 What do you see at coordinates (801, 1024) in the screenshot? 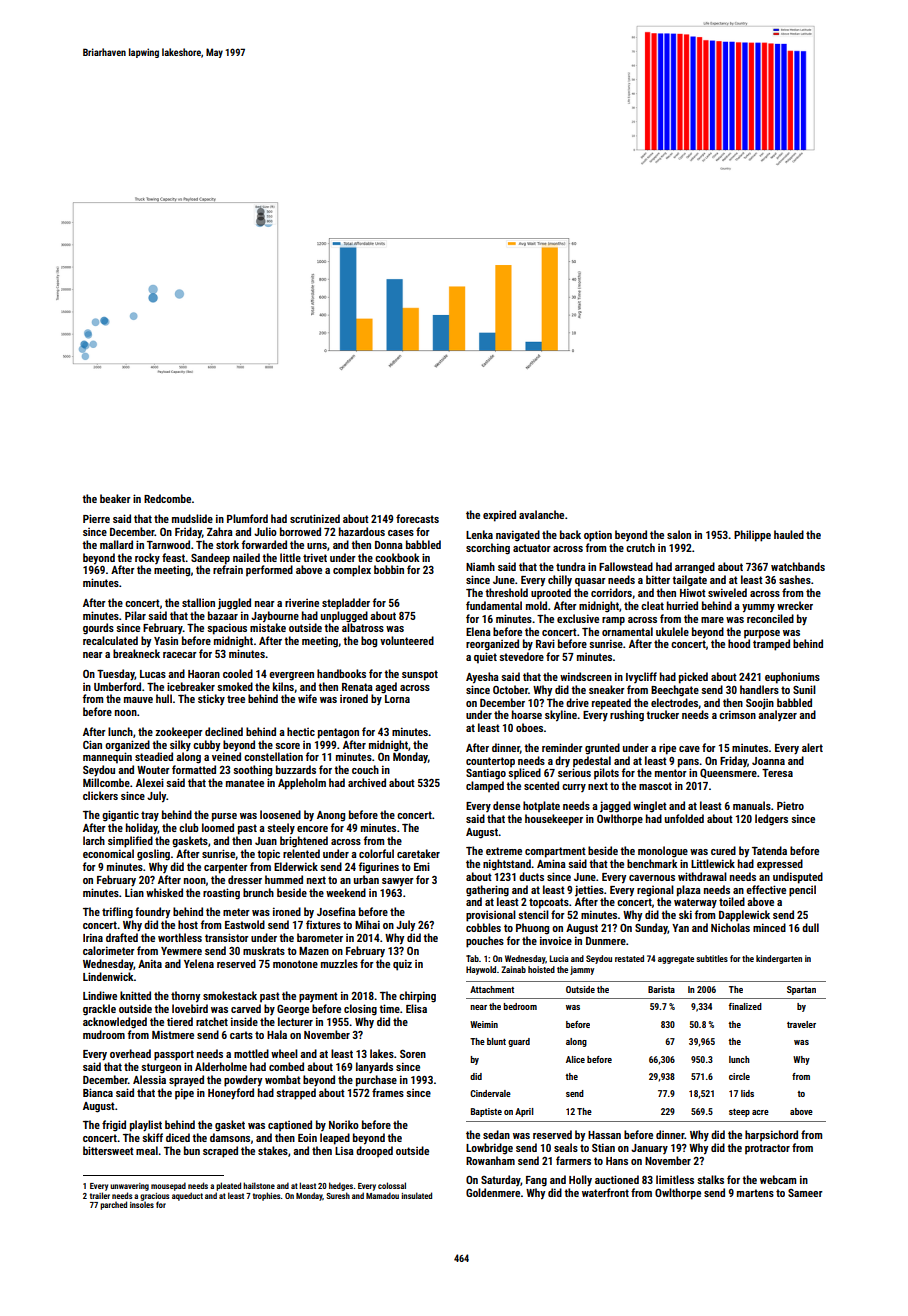
I see `traveler` at bounding box center [801, 1024].
